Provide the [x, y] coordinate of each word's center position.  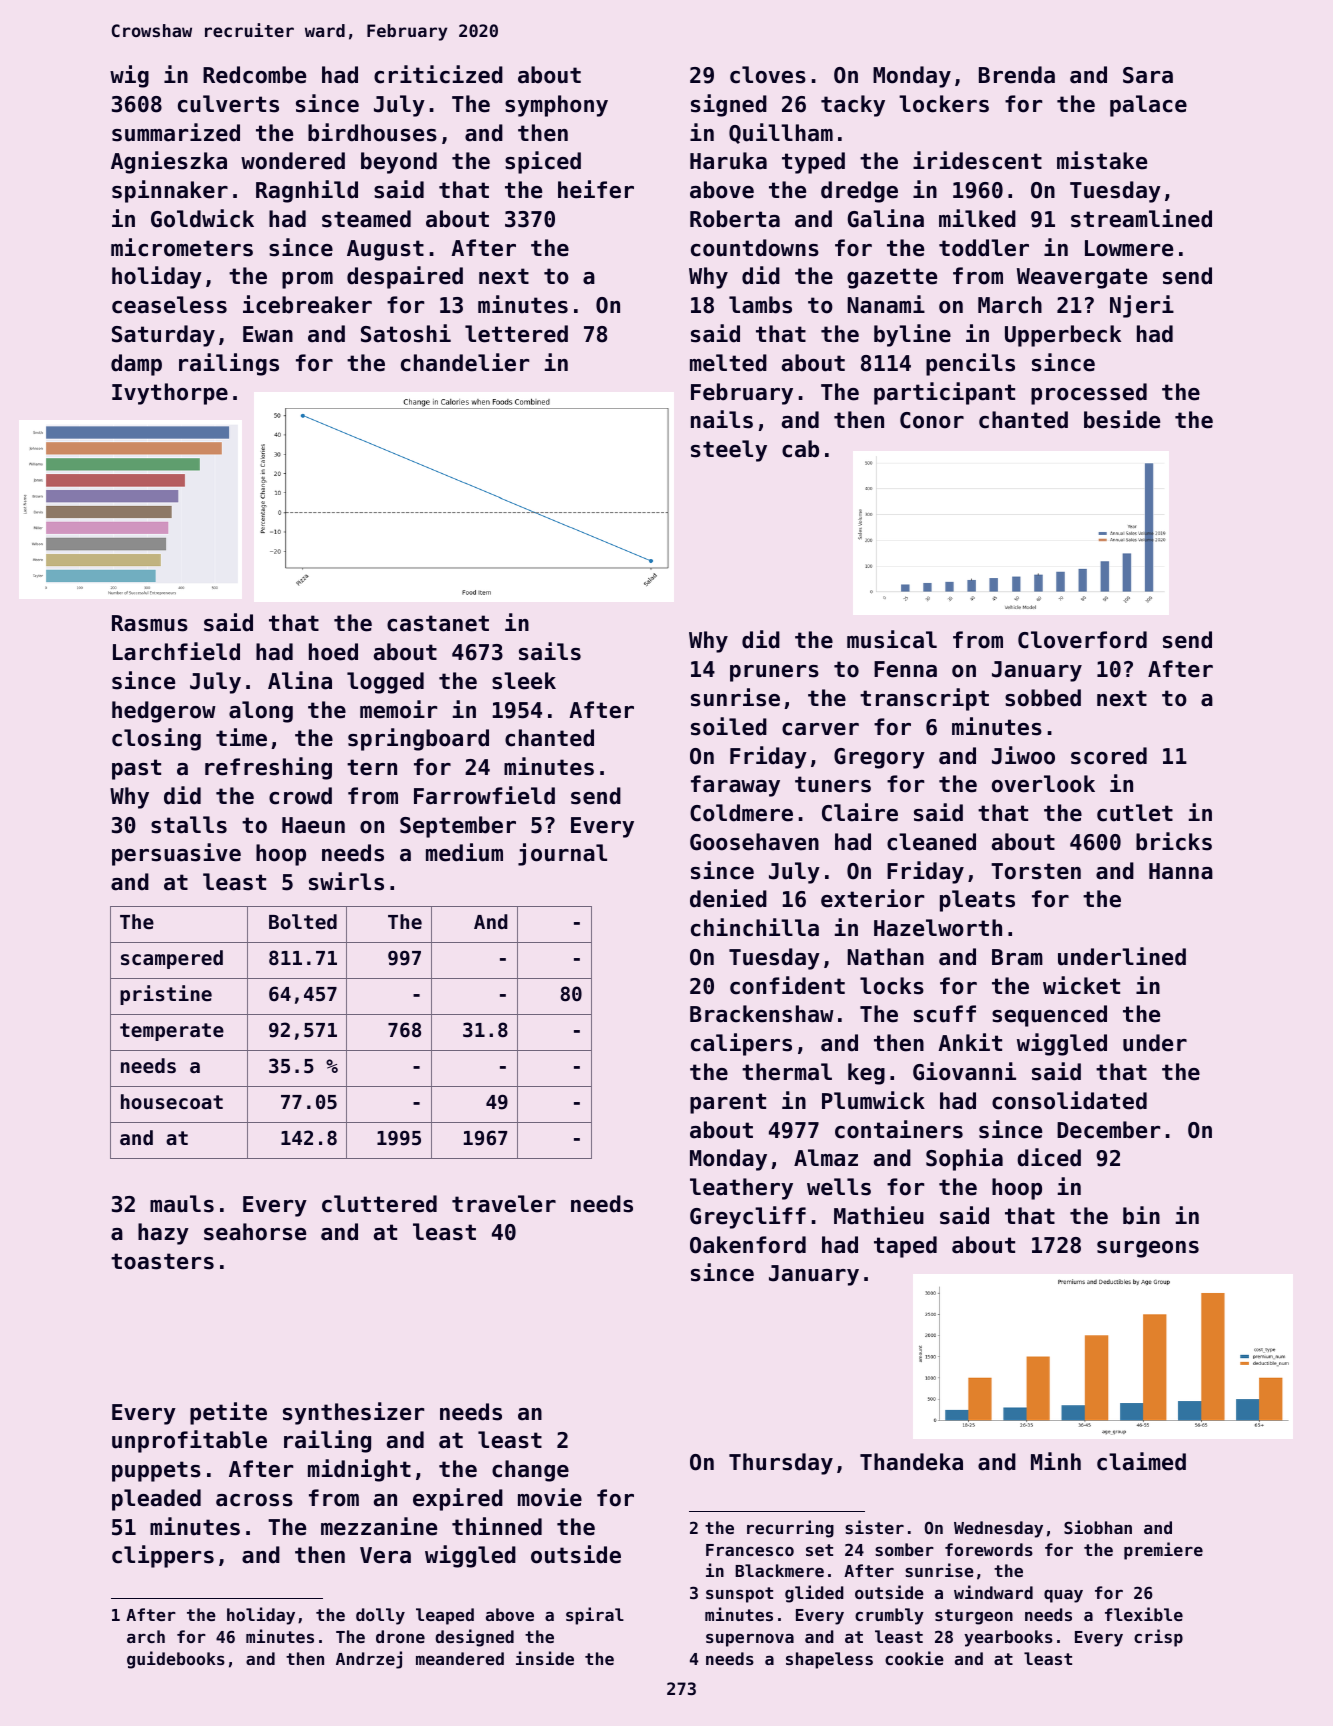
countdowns [755, 248]
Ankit [970, 1042]
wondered [293, 161]
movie [550, 1497]
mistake [1102, 160]
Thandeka [911, 1462]
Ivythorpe [170, 394]
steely [729, 451]
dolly [380, 1616]
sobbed [1043, 698]
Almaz [826, 1158]
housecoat [172, 1101]
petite [228, 1413]
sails [550, 651]
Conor [932, 420]
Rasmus [150, 623]
